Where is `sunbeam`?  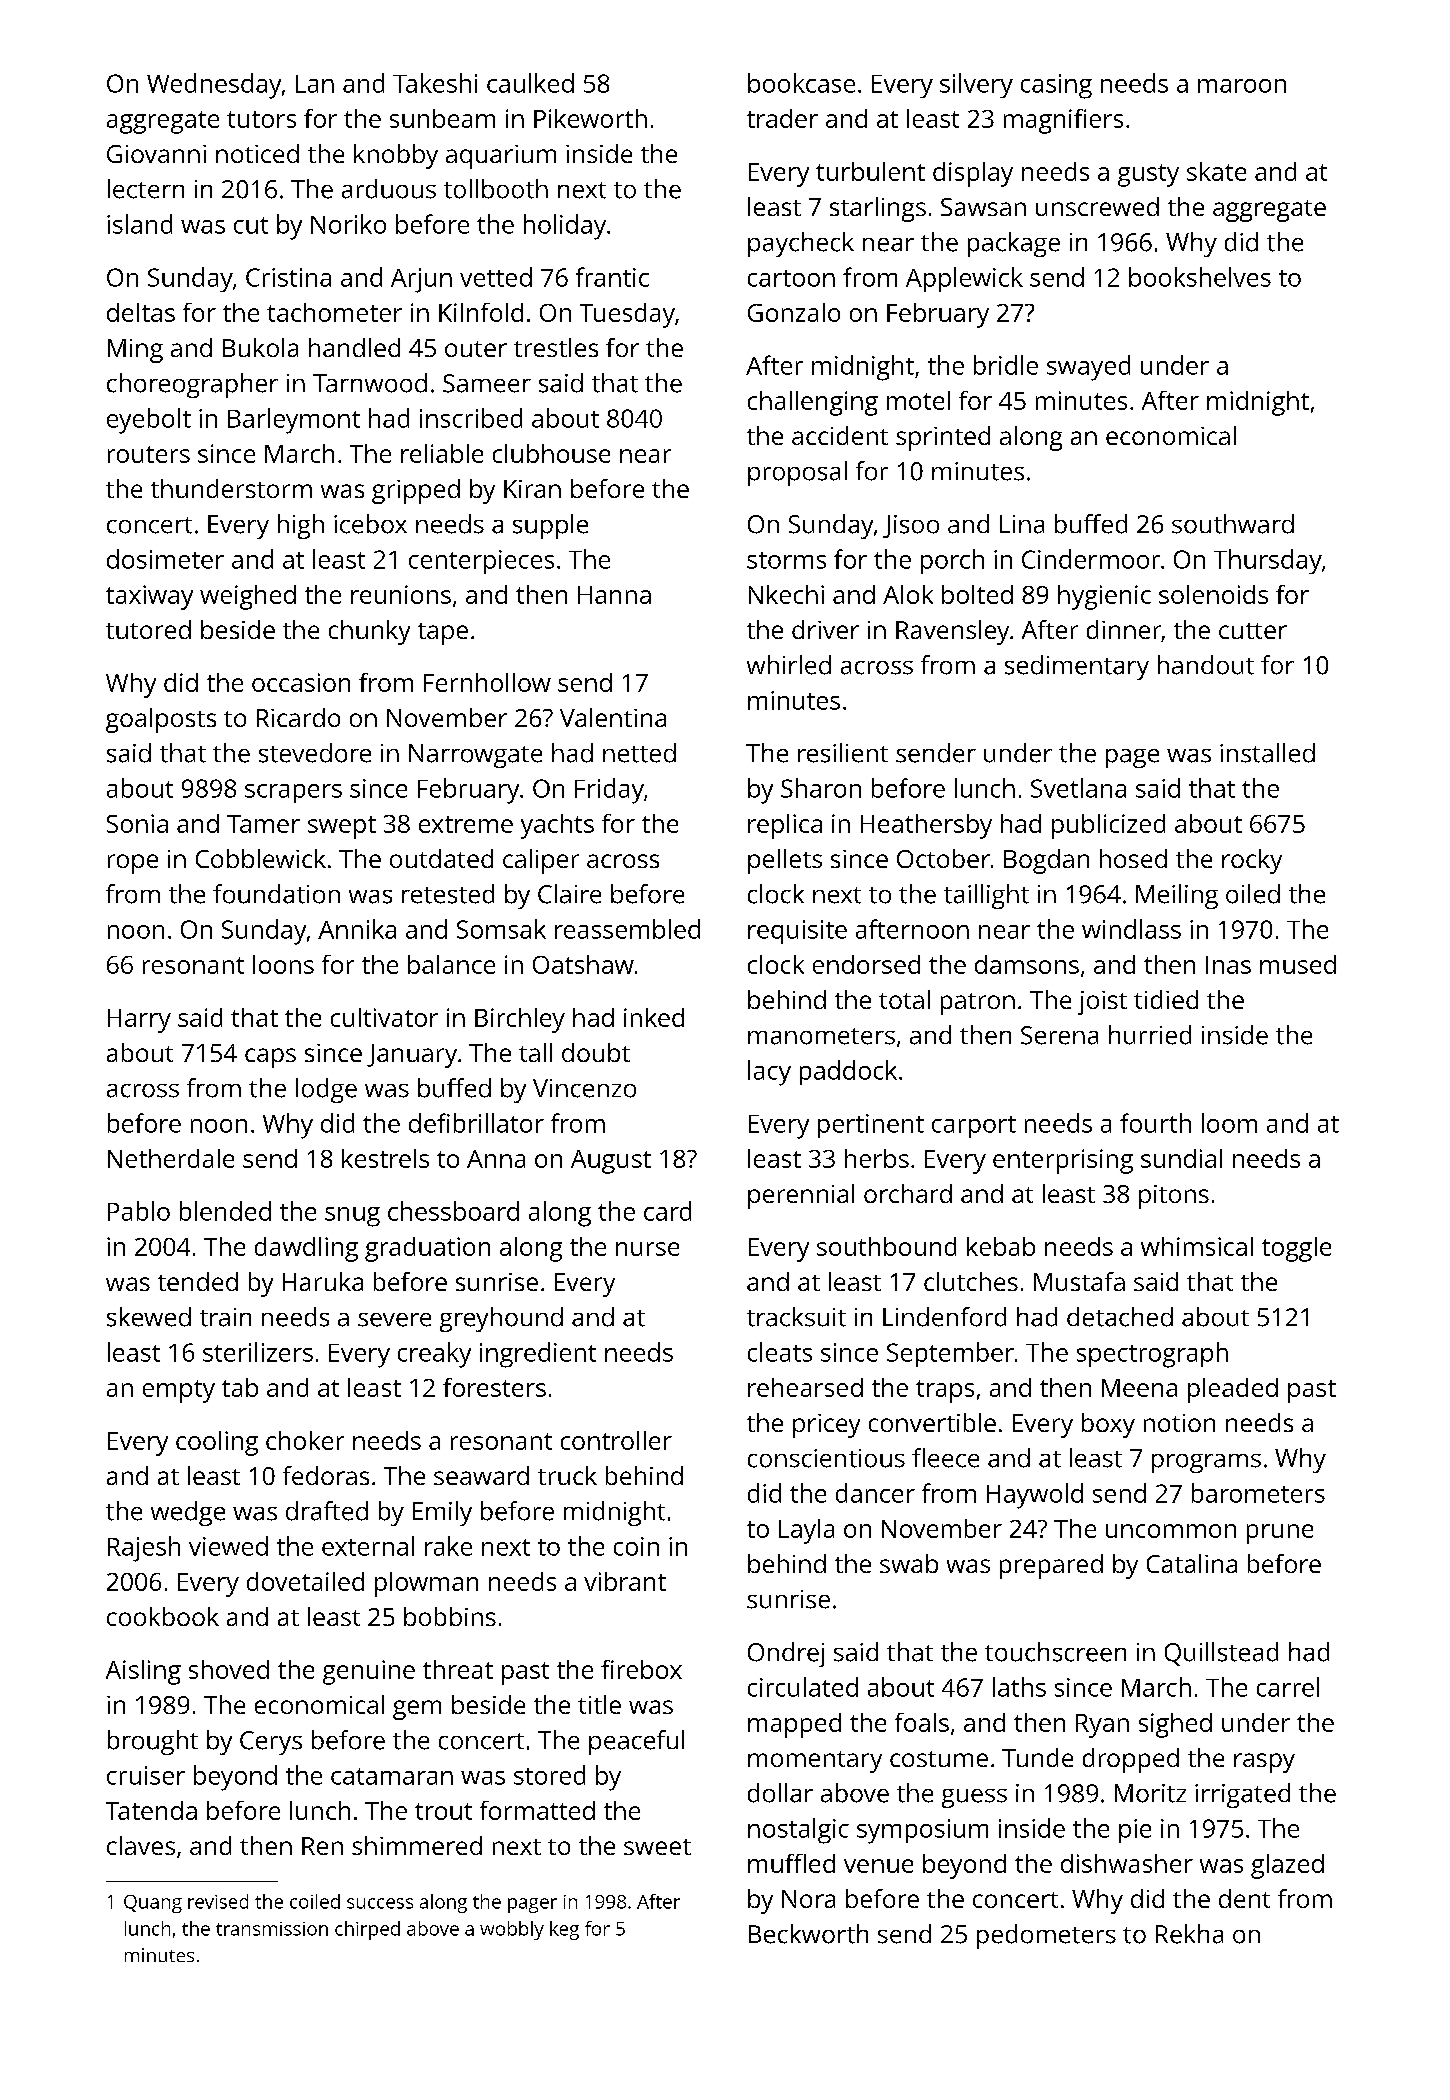 sunbeam is located at coordinates (442, 118).
